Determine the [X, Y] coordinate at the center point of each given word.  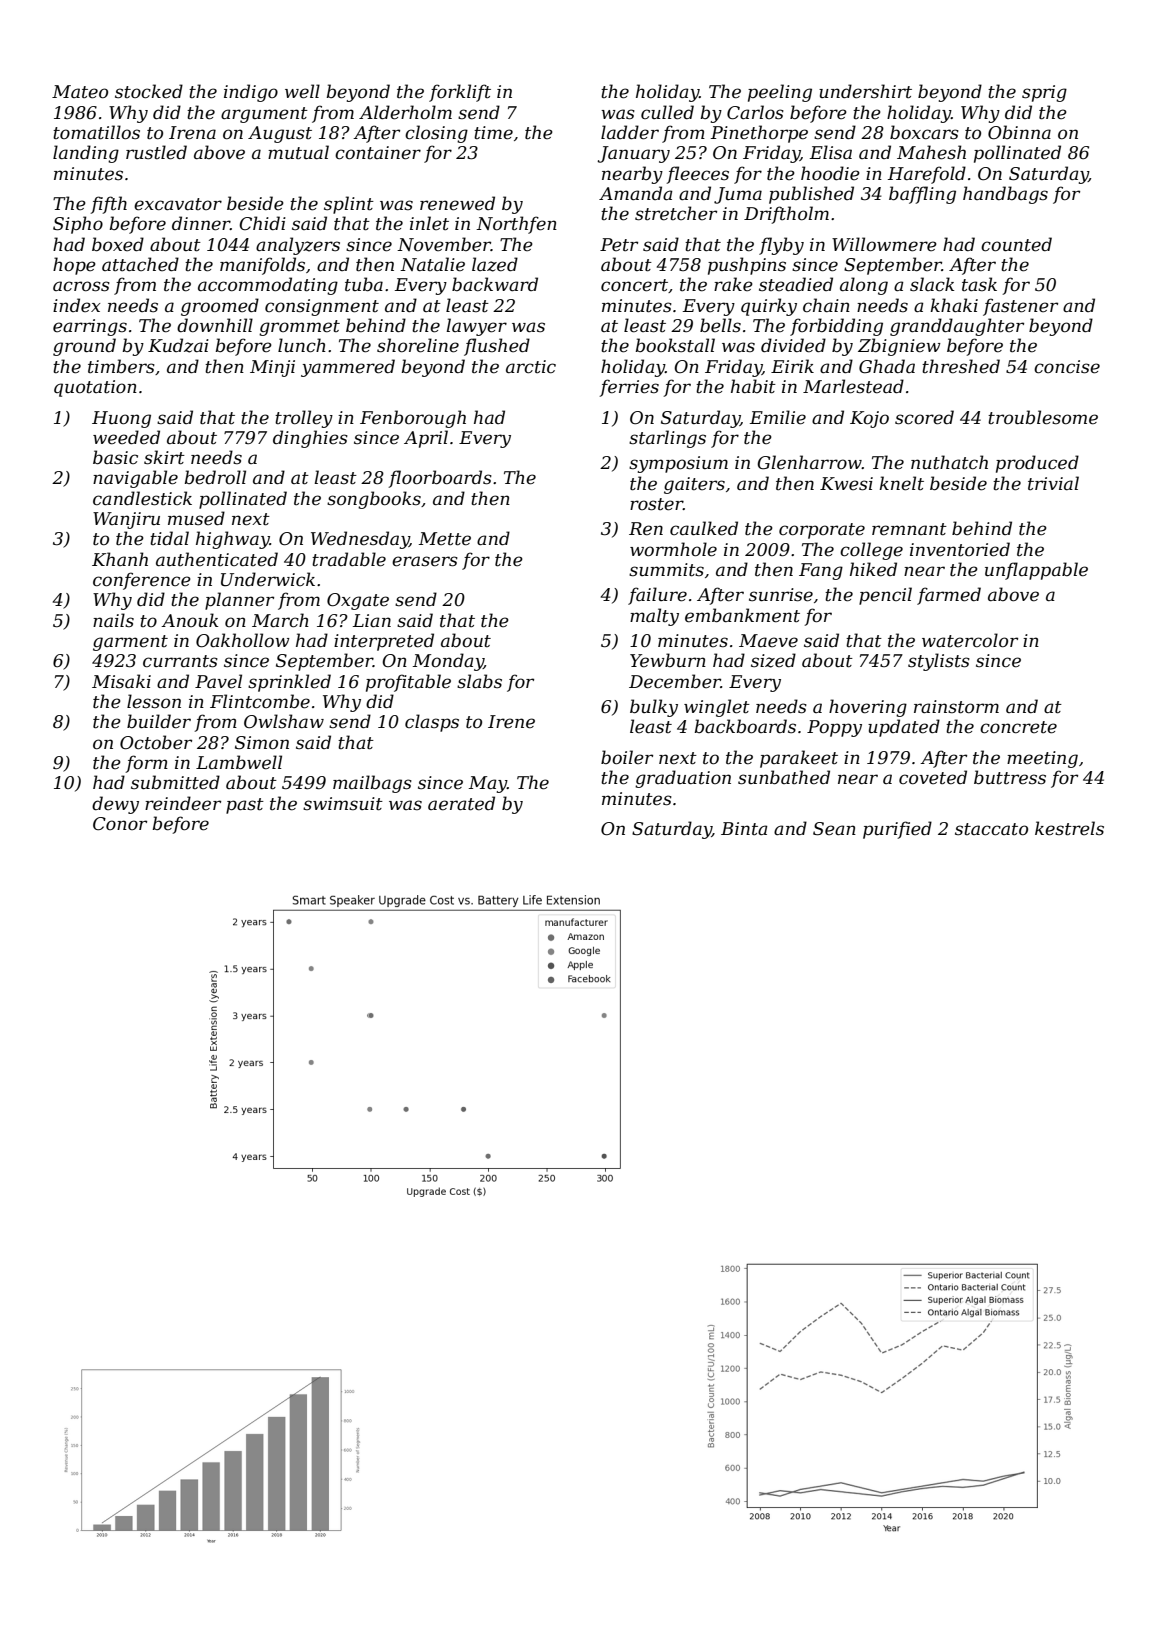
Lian [372, 620]
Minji [272, 368]
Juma [738, 195]
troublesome [1043, 417]
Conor [120, 824]
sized [773, 660]
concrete [1018, 727]
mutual [298, 152]
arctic [531, 367]
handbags [1005, 195]
